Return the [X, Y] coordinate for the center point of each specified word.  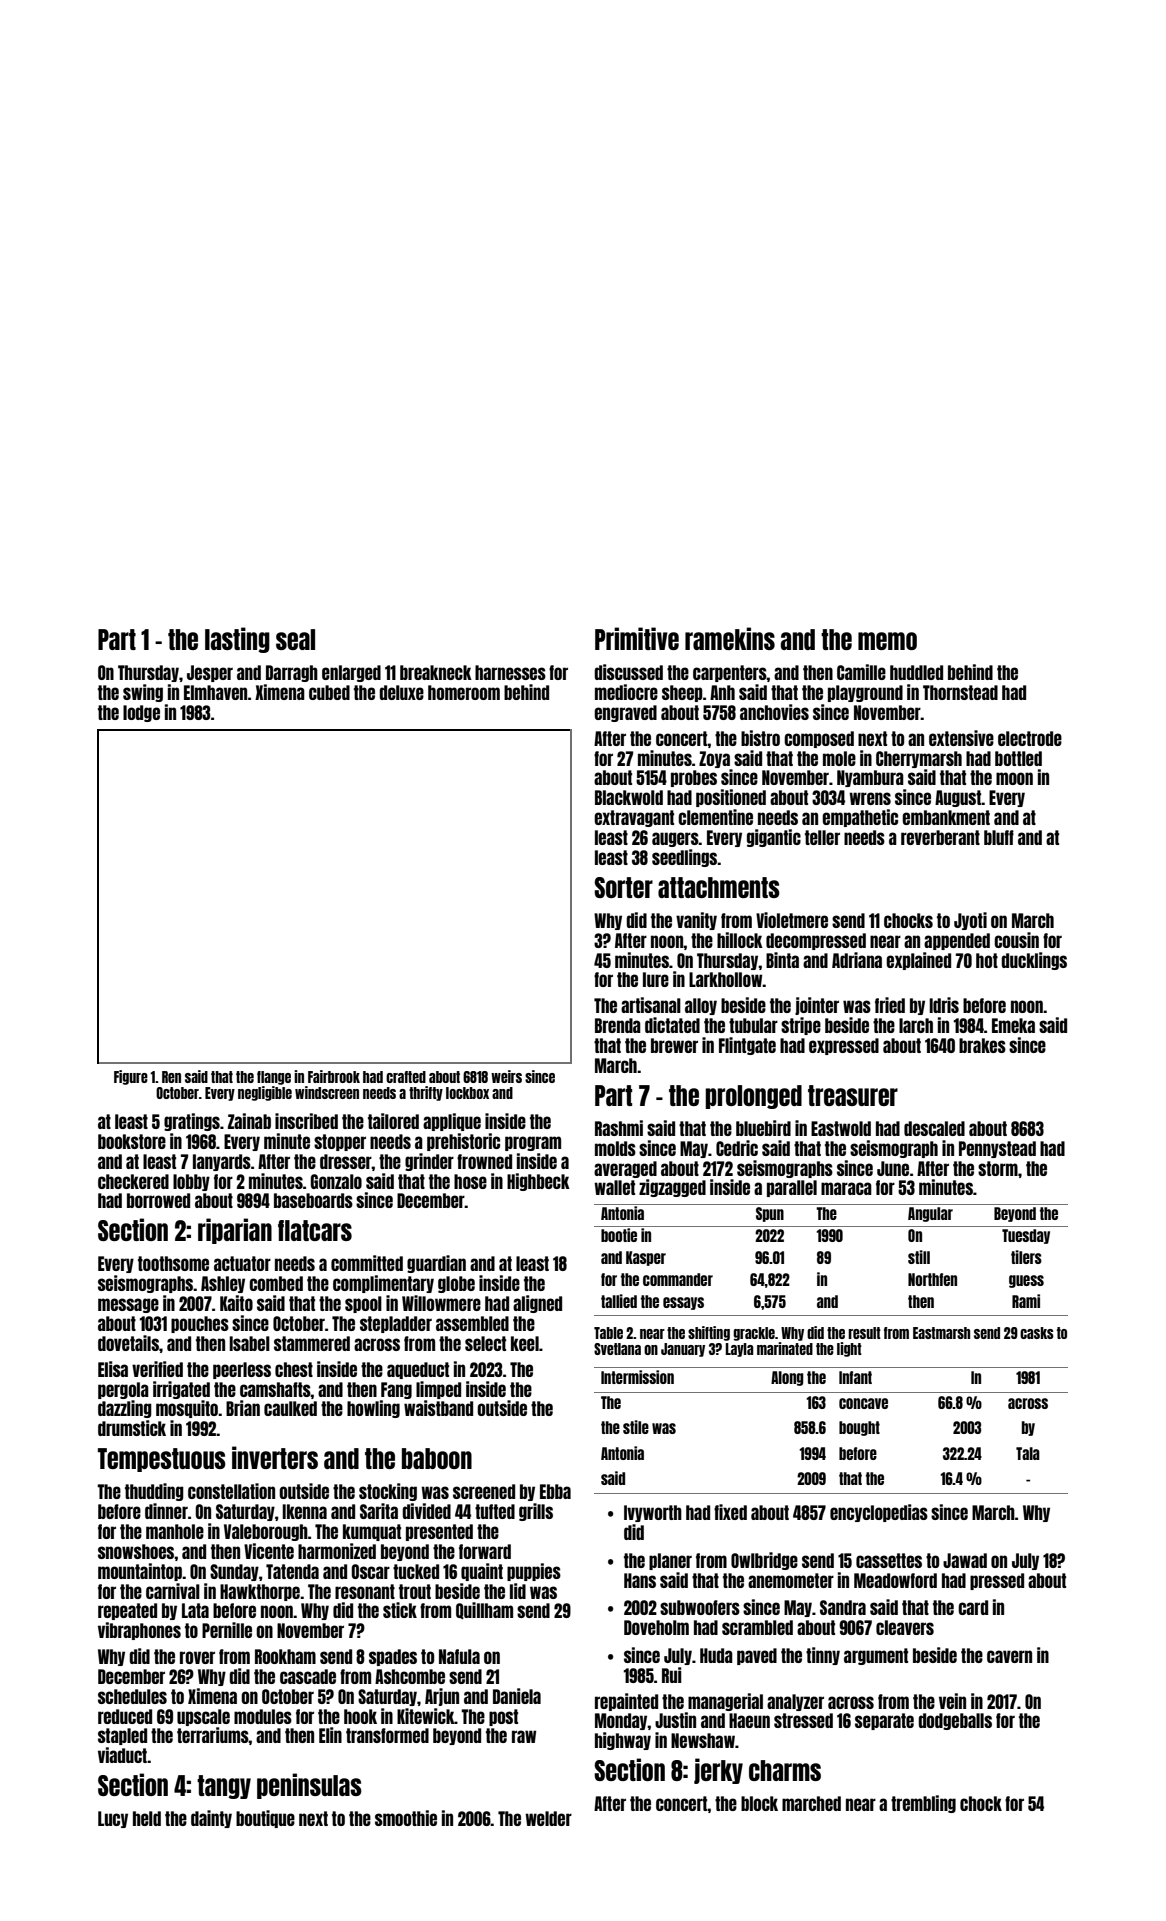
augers [675, 839]
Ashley [223, 1284]
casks [1037, 1333]
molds [615, 1148]
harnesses [510, 672]
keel [525, 1343]
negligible [265, 1093]
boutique [265, 1819]
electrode [1030, 738]
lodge [141, 713]
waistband [438, 1408]
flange [274, 1078]
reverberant [940, 837]
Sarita [379, 1511]
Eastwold [841, 1128]
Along [787, 1378]
